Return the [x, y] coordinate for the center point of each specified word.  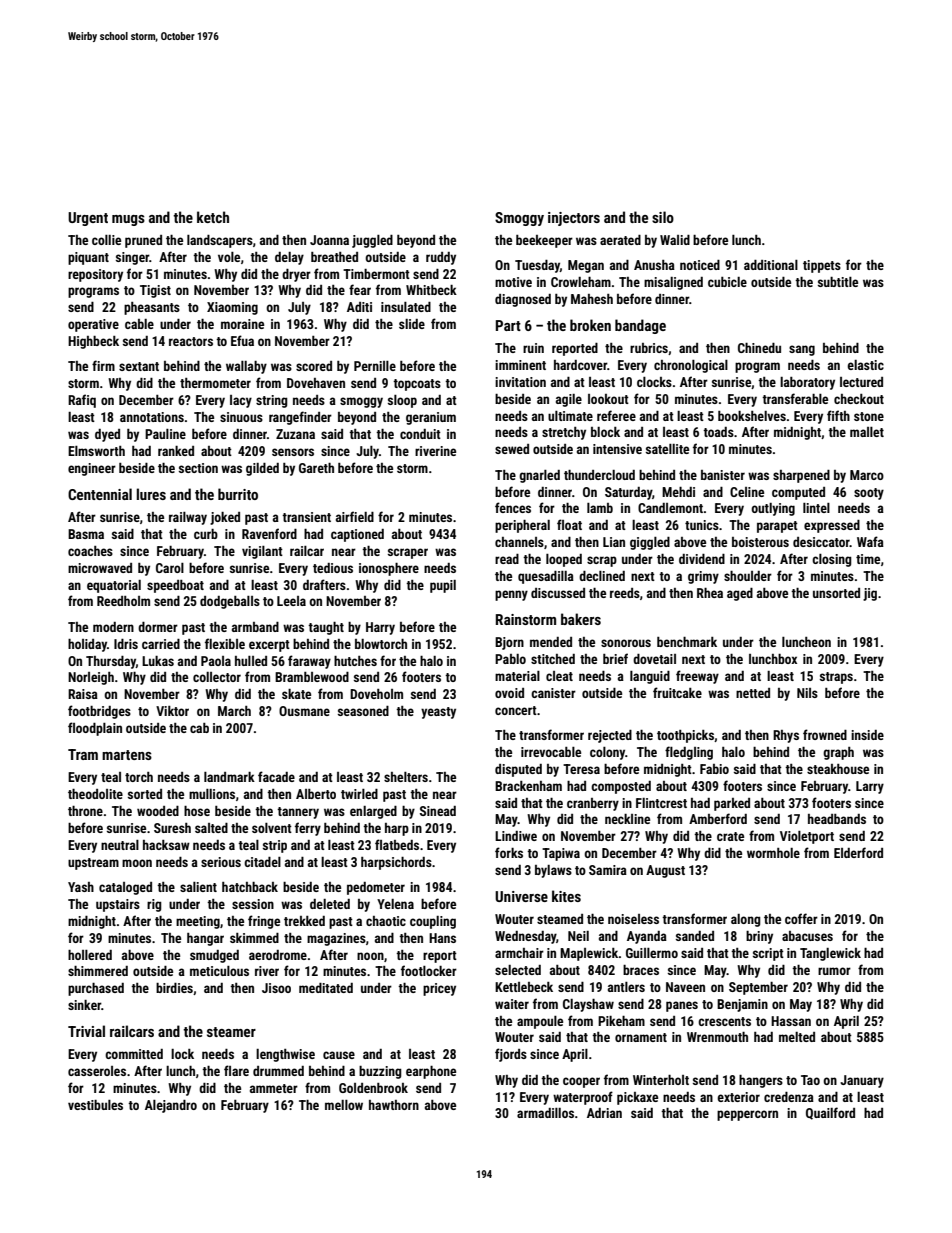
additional [771, 265]
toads [718, 432]
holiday [87, 645]
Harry [380, 628]
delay [289, 258]
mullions [212, 794]
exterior [739, 1097]
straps [836, 678]
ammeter [274, 1088]
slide [412, 324]
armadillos [545, 1113]
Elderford [858, 852]
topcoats [417, 385]
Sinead [438, 811]
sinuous [241, 417]
